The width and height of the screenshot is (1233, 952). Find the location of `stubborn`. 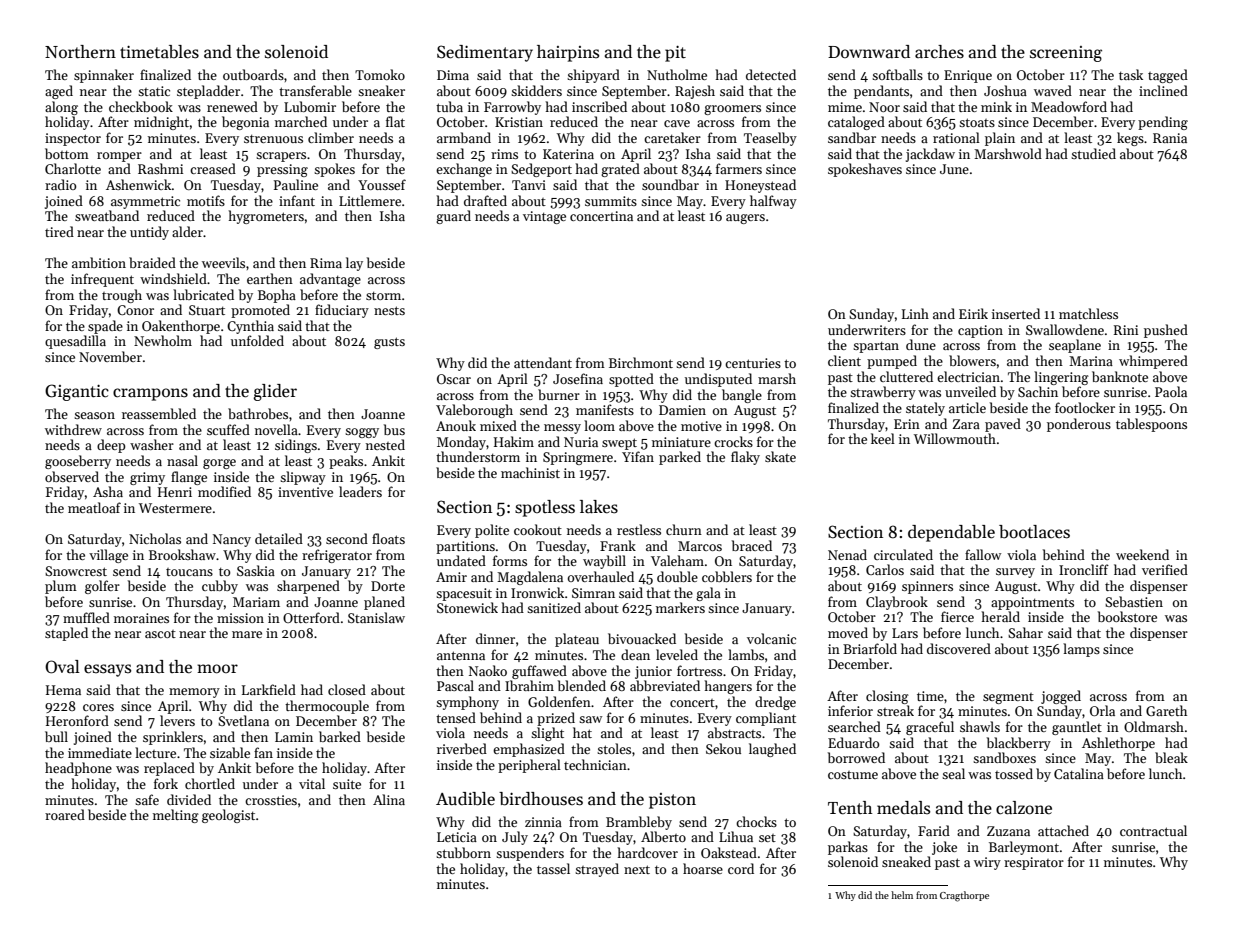

stubborn is located at coordinates (463, 852).
